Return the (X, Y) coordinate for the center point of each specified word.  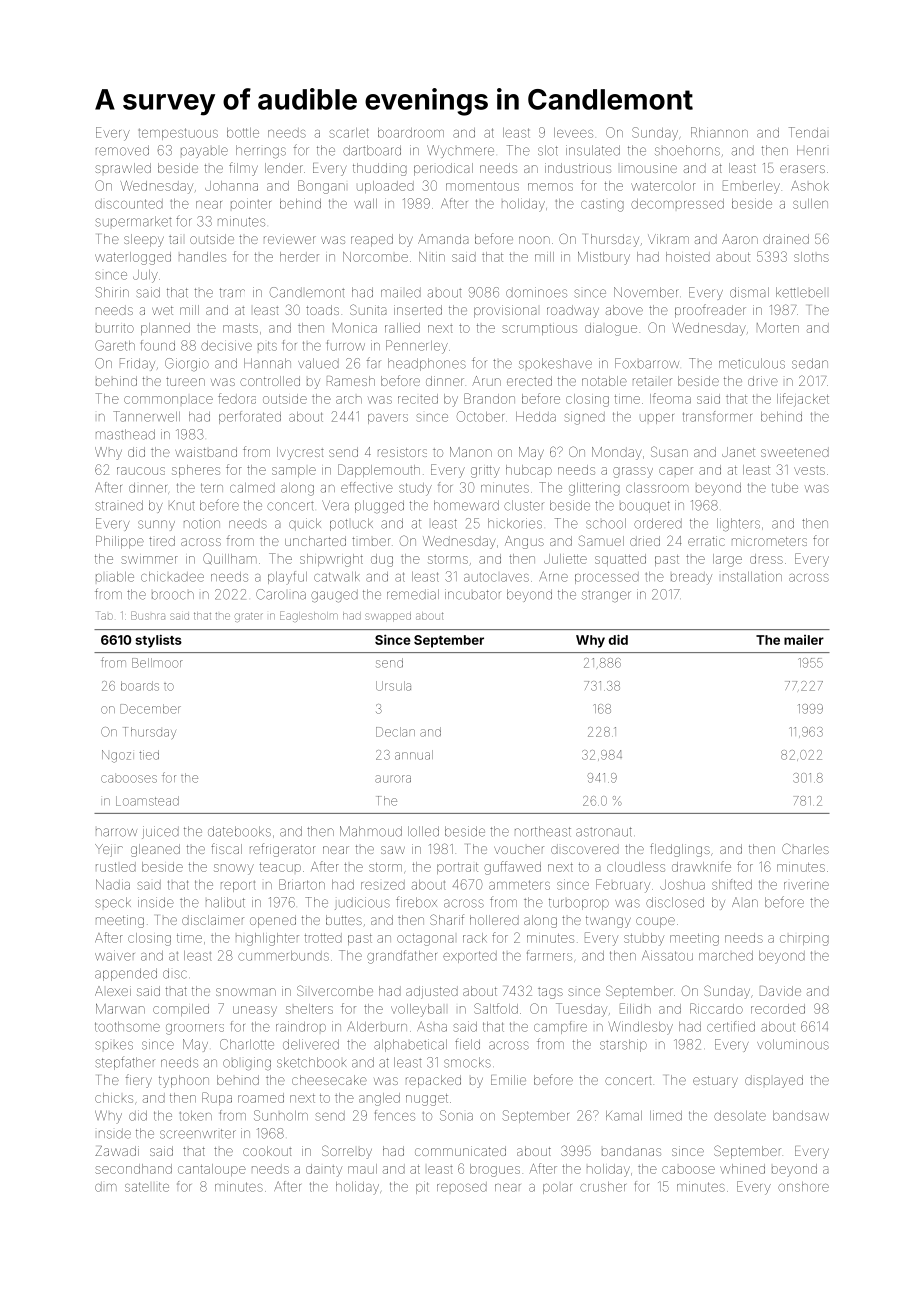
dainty (324, 1170)
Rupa (217, 1098)
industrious (578, 168)
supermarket (133, 221)
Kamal (624, 1116)
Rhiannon (719, 132)
